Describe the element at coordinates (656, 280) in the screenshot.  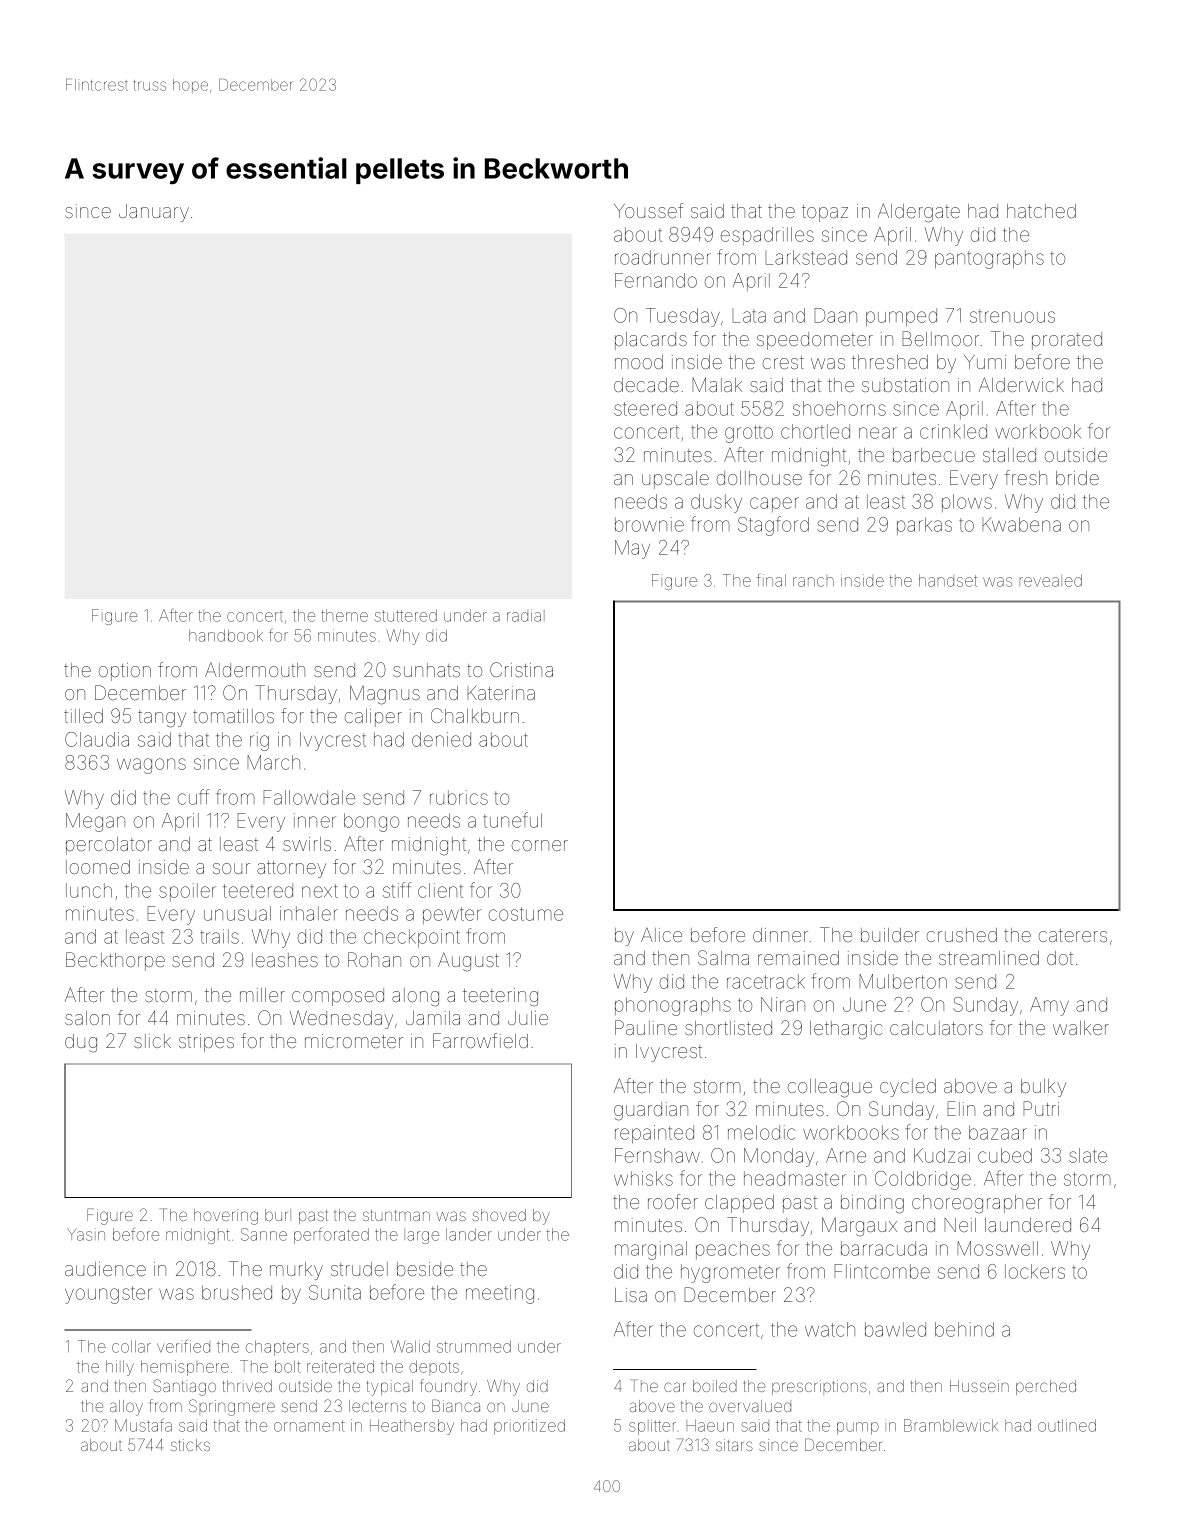
I see `Fernando` at that location.
